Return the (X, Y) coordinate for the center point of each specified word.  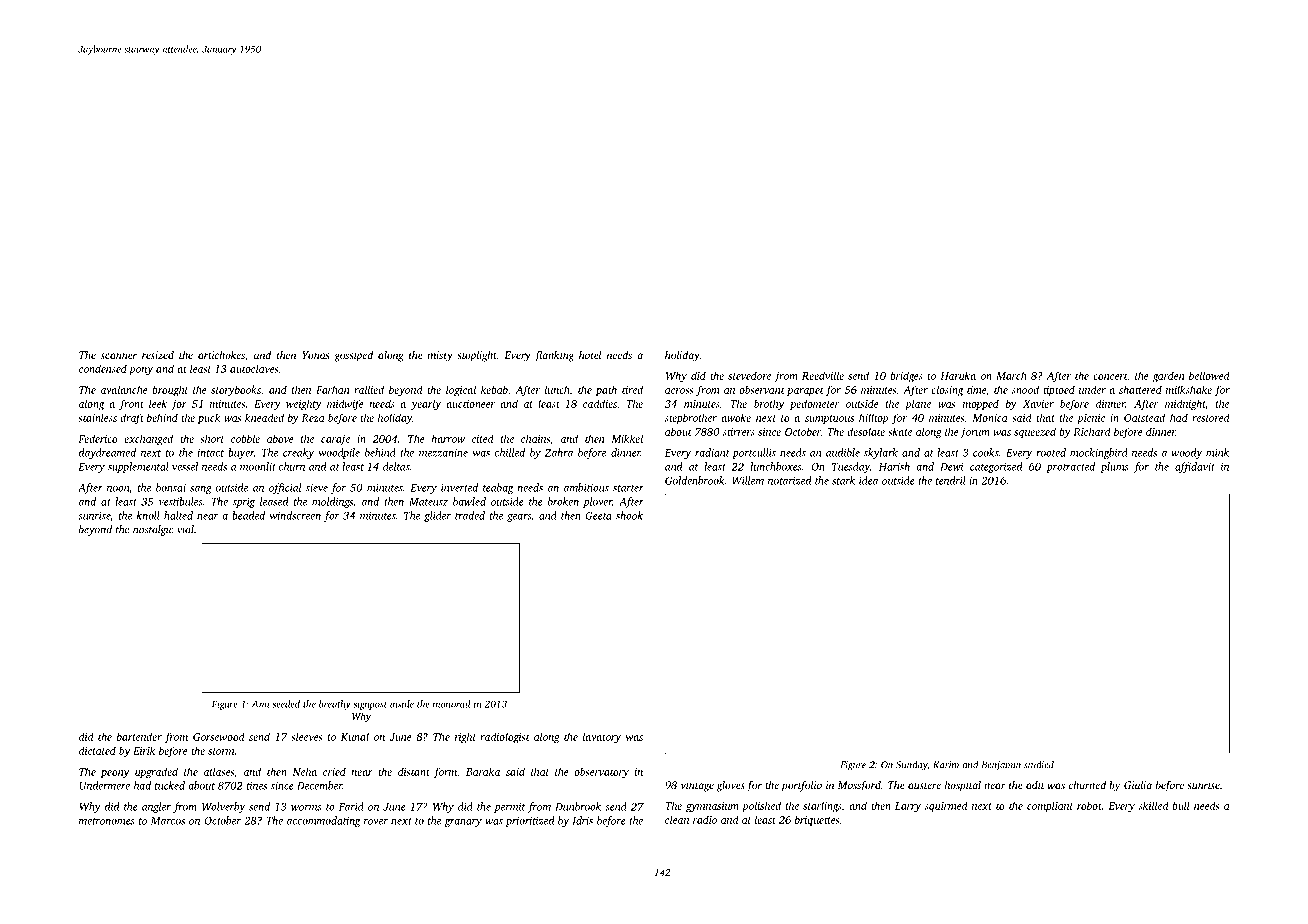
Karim (946, 765)
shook (629, 515)
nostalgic (153, 530)
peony (115, 774)
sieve (317, 488)
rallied (369, 389)
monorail (452, 704)
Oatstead (1144, 417)
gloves (731, 786)
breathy (335, 705)
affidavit (1195, 467)
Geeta (598, 516)
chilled (510, 452)
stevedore (749, 375)
